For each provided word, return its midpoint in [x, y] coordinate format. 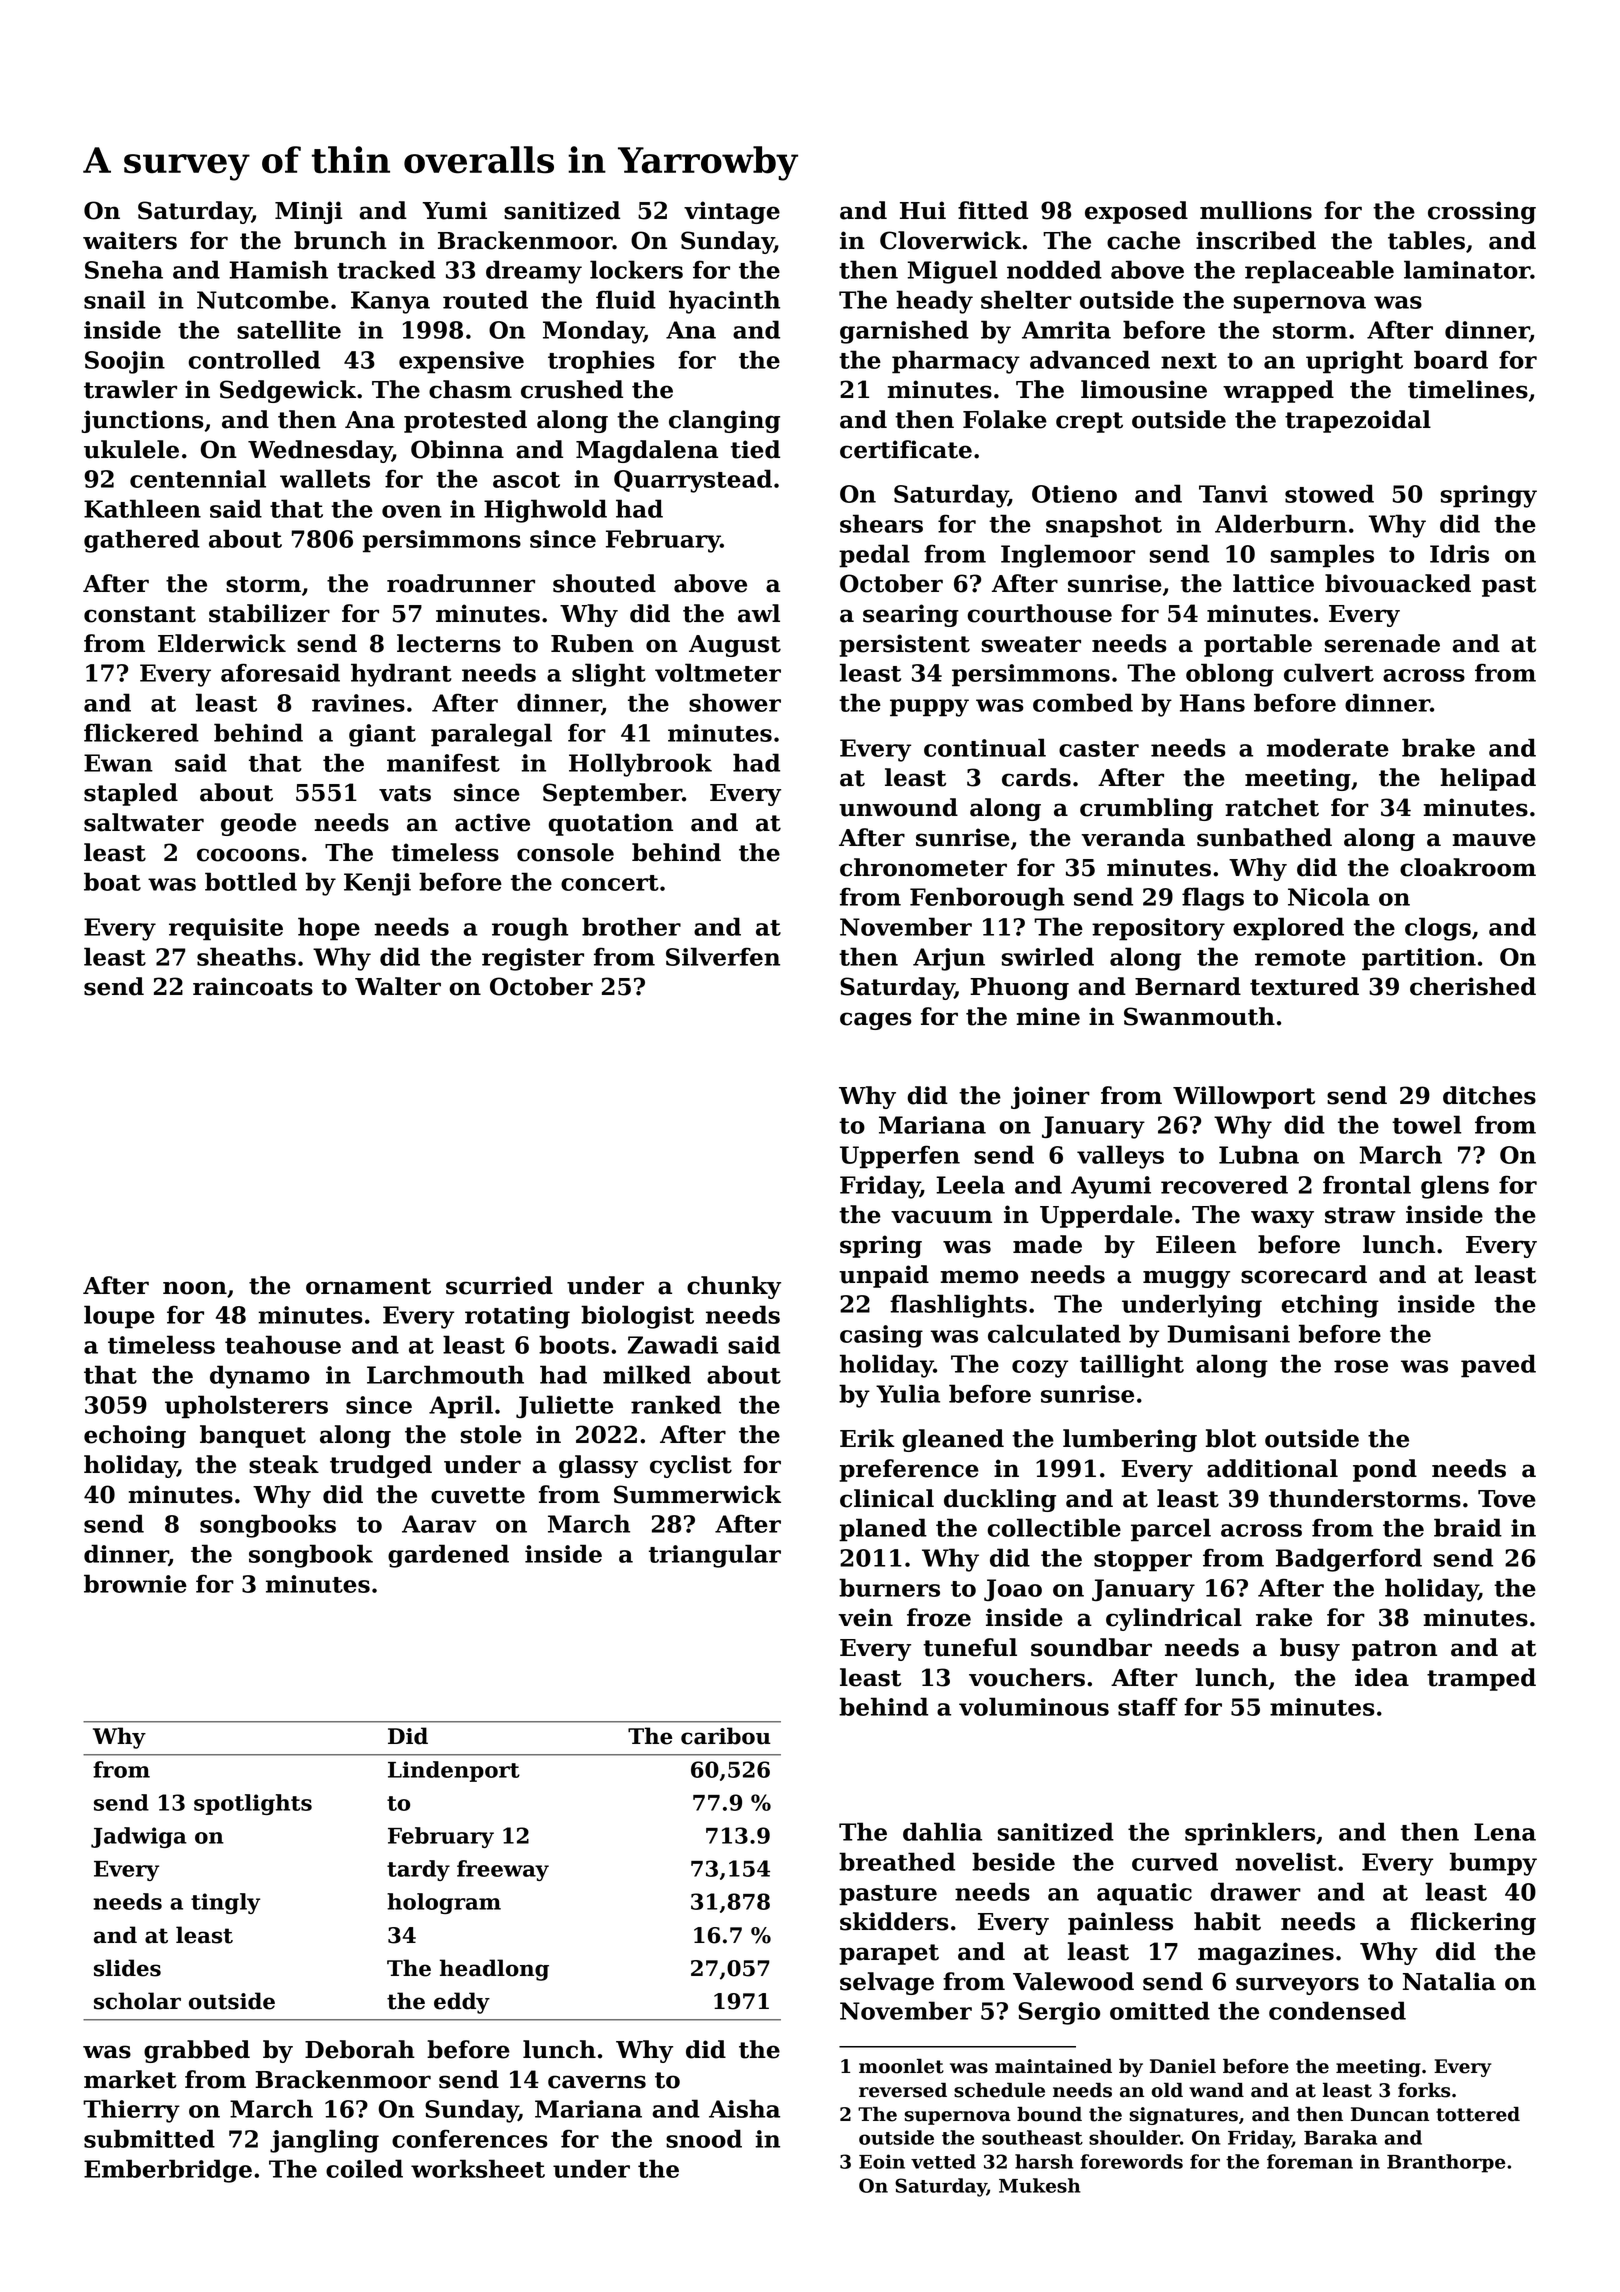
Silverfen [723, 956]
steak [284, 1464]
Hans [1212, 703]
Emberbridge [168, 2171]
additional [1272, 1468]
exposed [1136, 212]
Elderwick [222, 643]
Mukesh [1040, 2185]
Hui [923, 210]
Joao [1013, 1590]
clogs [1438, 929]
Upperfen [900, 1157]
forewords [1131, 2161]
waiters [130, 240]
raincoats [253, 986]
